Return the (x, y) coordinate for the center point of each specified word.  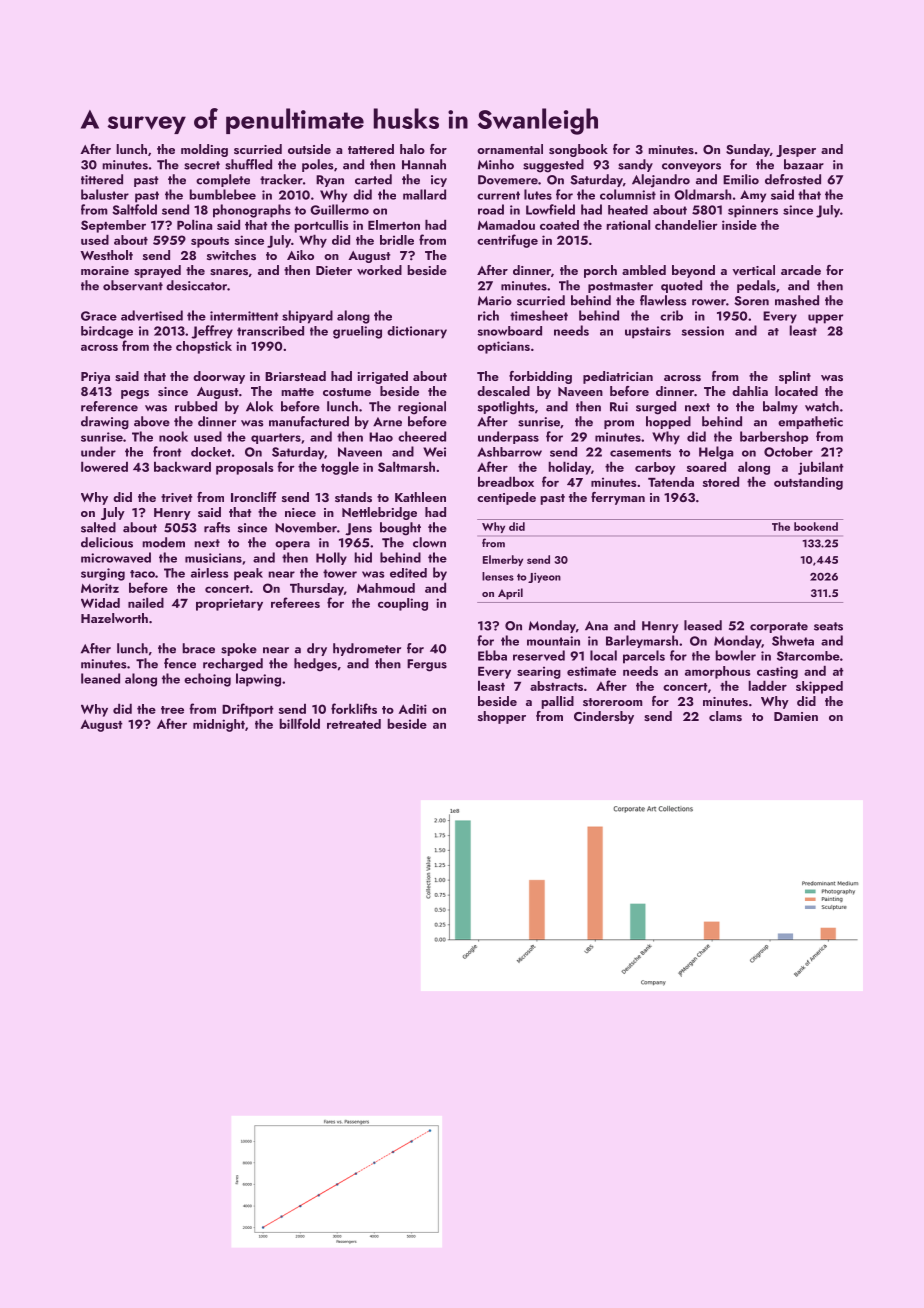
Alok (259, 406)
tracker (281, 179)
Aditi (412, 709)
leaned (100, 678)
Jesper (796, 151)
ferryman (618, 498)
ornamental (510, 149)
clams (725, 716)
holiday (570, 468)
